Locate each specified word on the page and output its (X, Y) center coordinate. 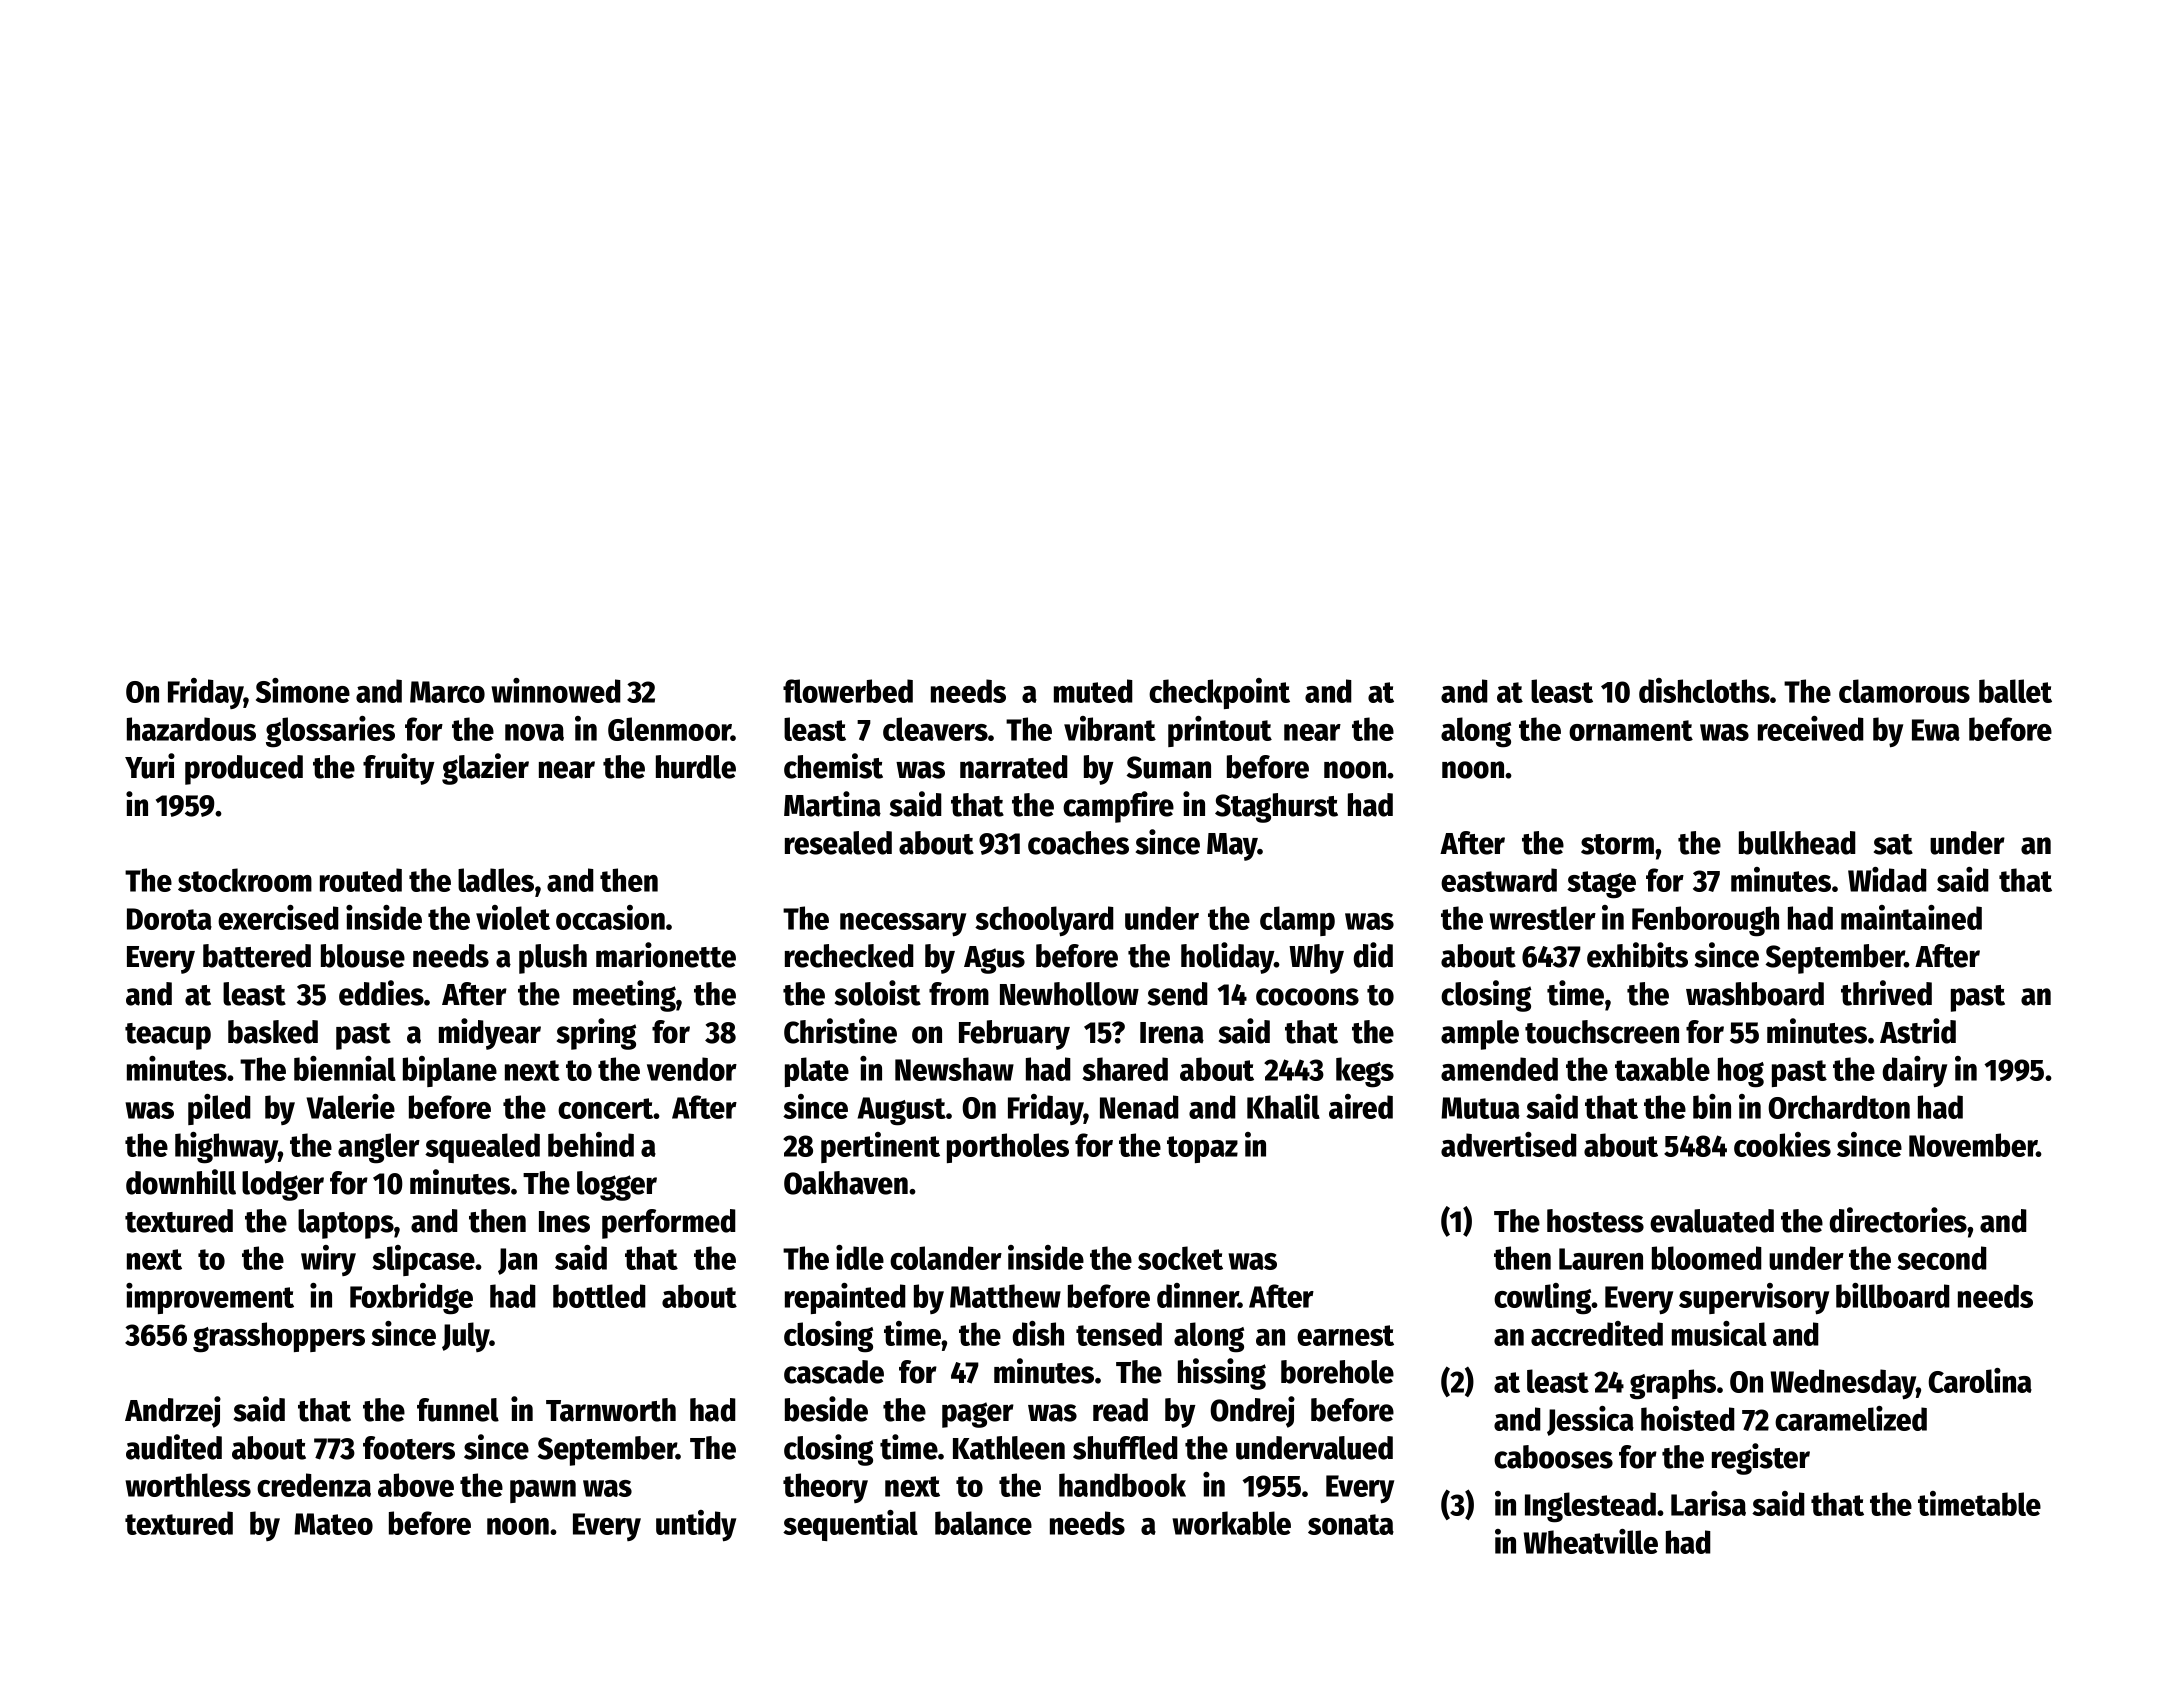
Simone (303, 690)
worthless (188, 1485)
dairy (1914, 1072)
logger (617, 1186)
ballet (2015, 691)
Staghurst (1276, 808)
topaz (1202, 1149)
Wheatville (1591, 1541)
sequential (850, 1525)
